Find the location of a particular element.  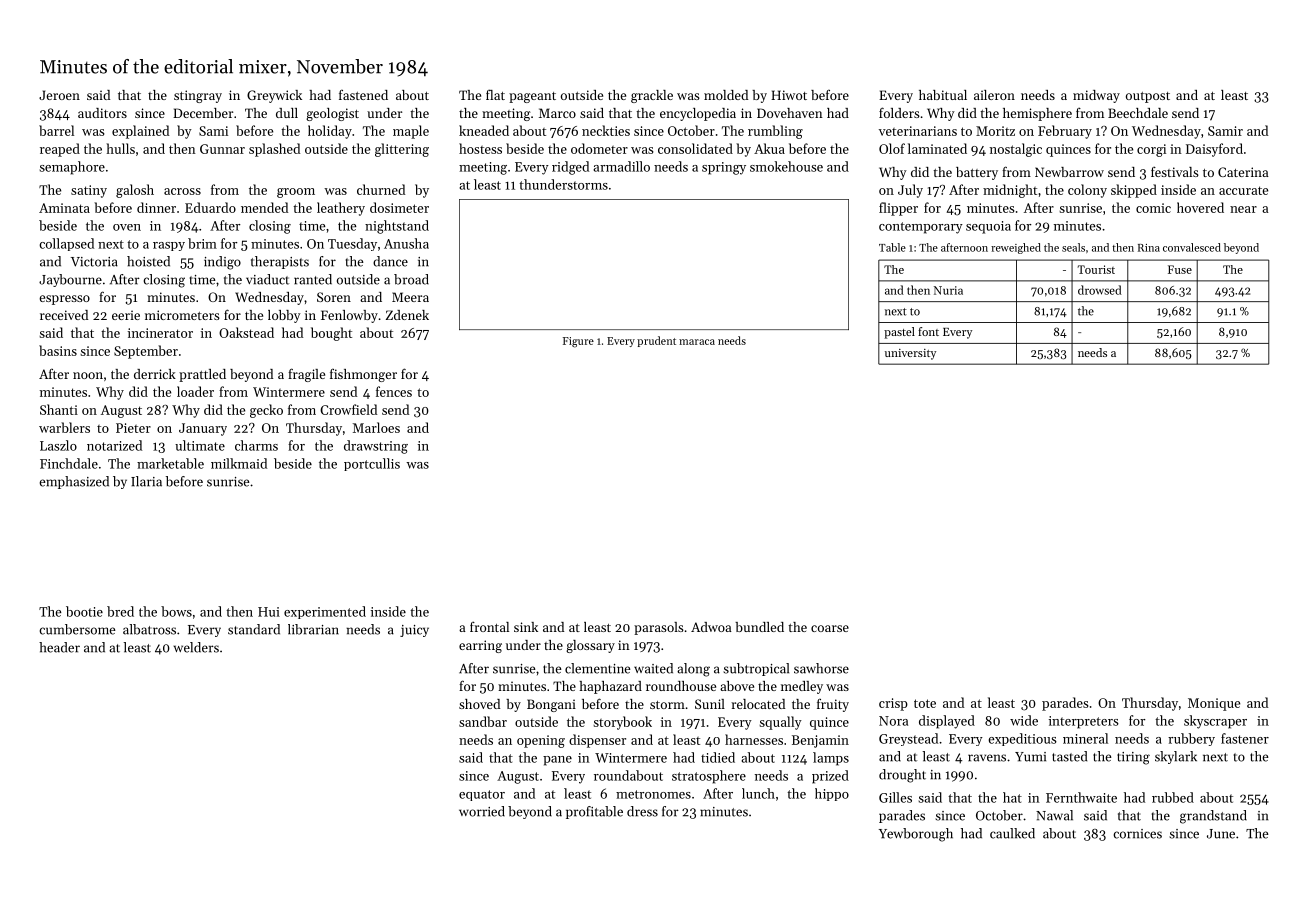

dress is located at coordinates (642, 811).
